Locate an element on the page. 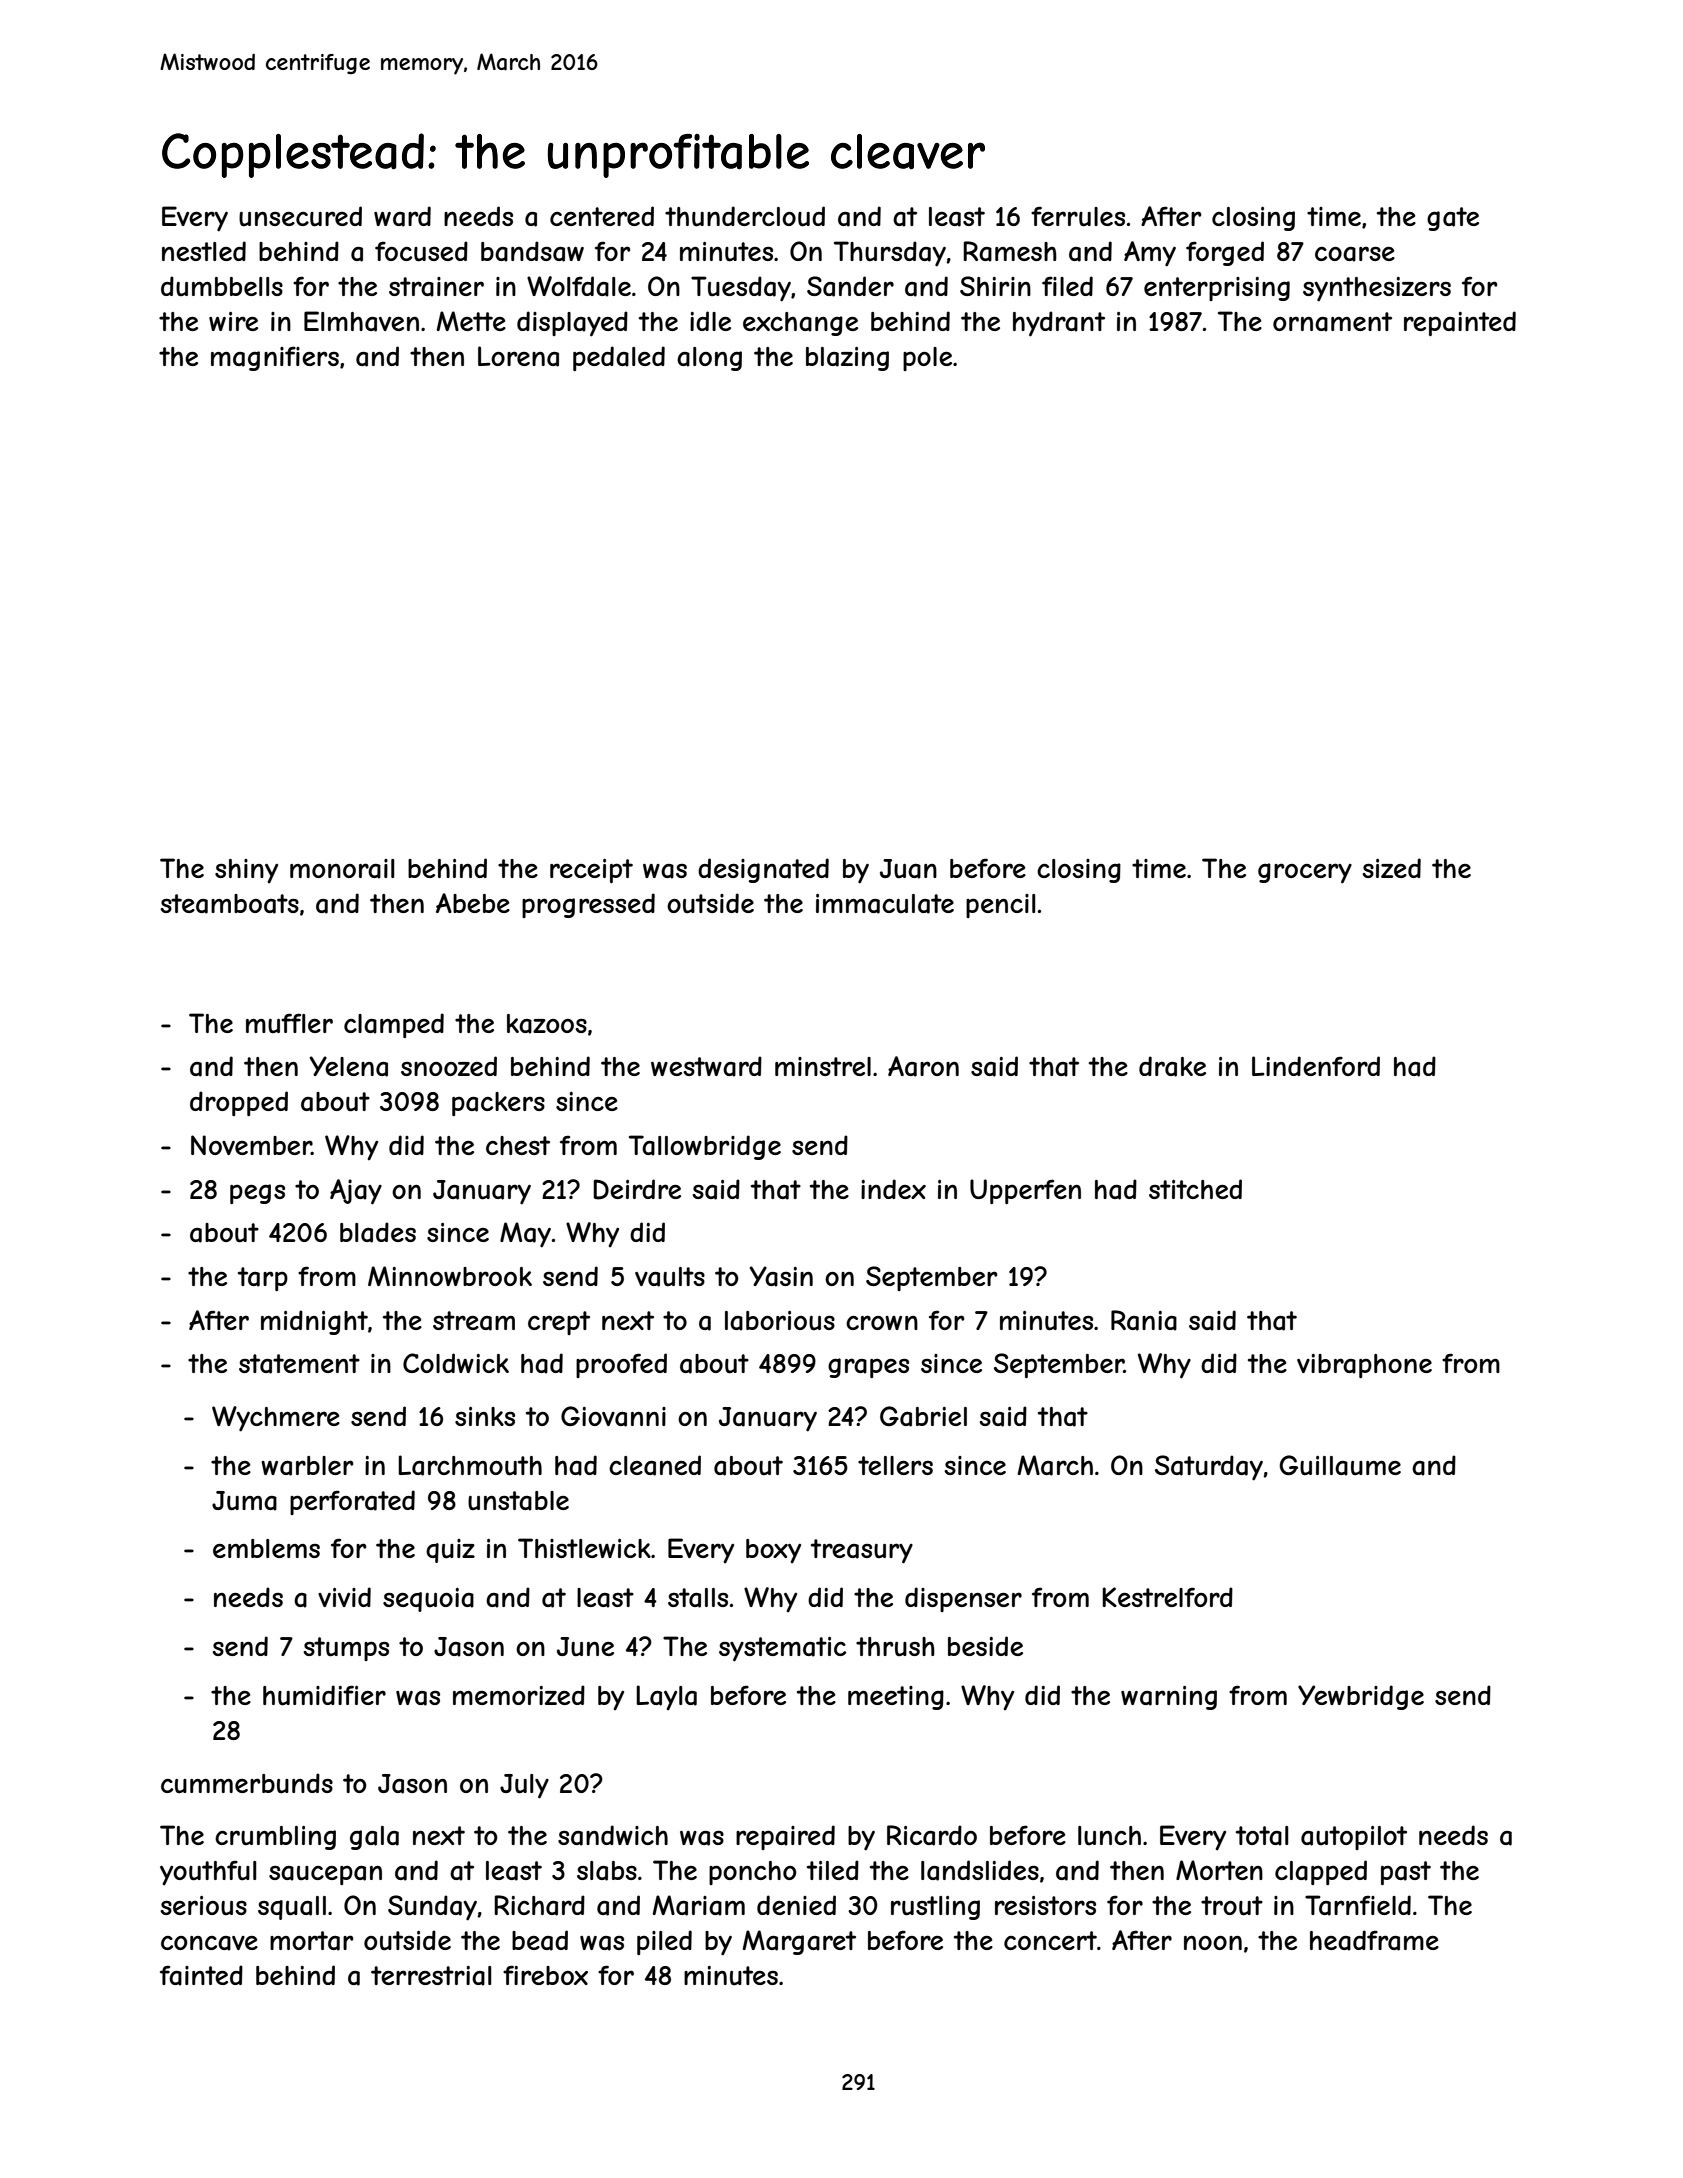  repaired is located at coordinates (785, 1837).
